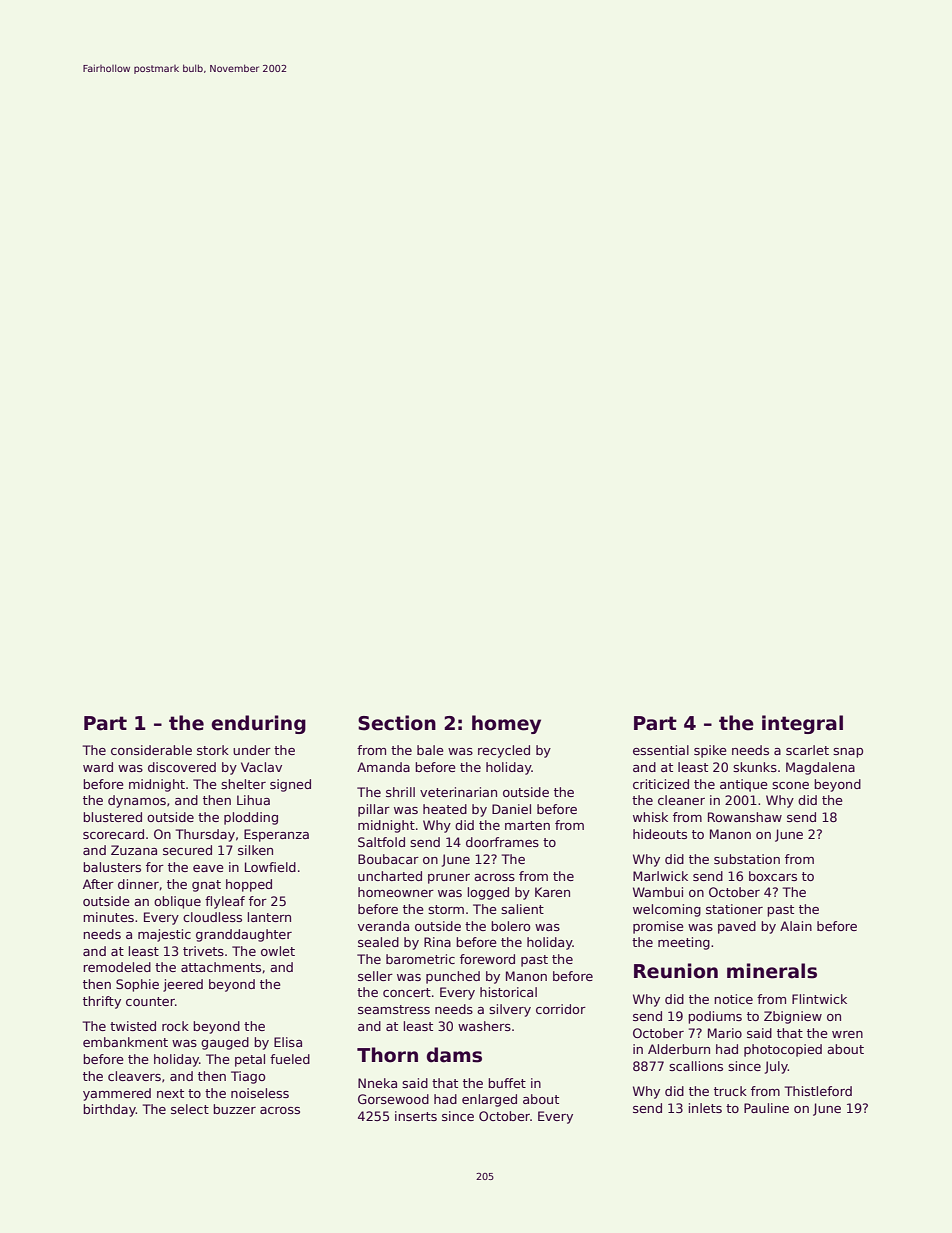  Describe the element at coordinates (137, 801) in the document. I see `dynamos` at that location.
